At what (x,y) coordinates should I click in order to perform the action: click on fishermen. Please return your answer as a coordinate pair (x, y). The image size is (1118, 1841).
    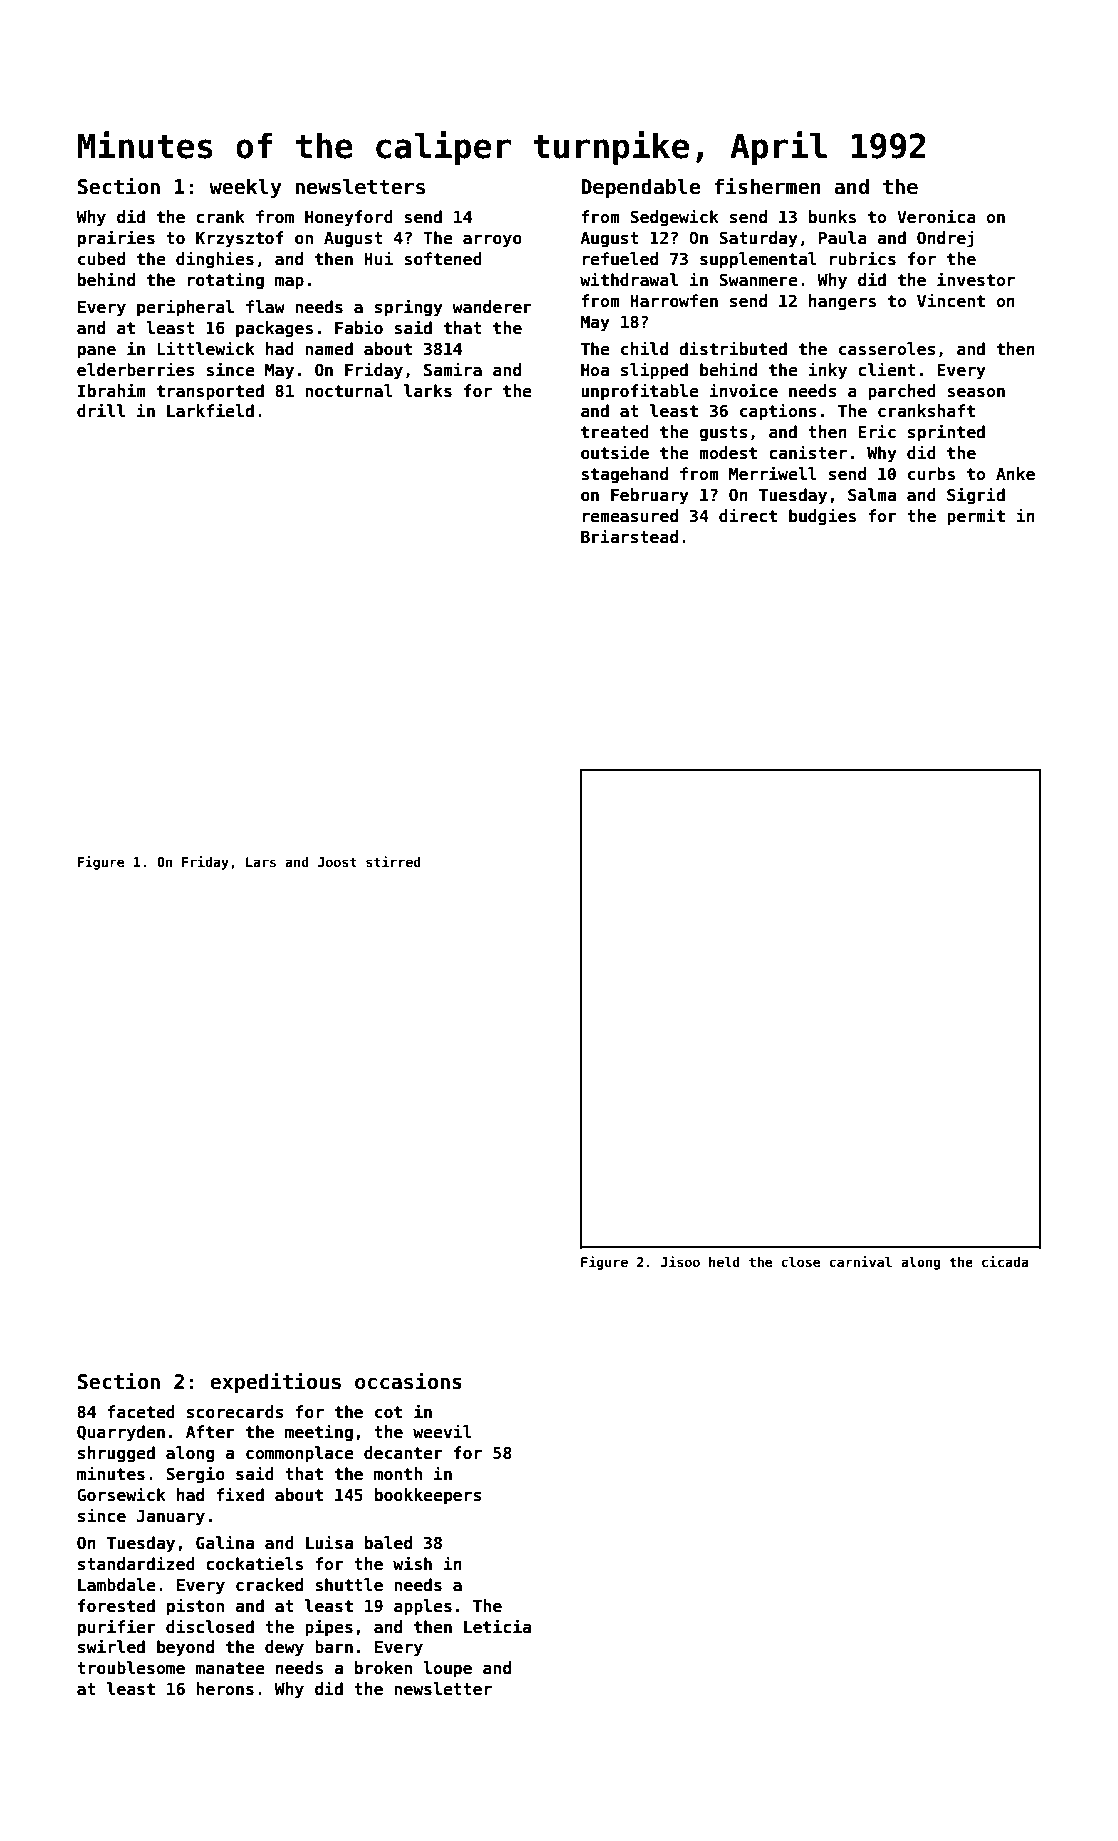
    Looking at the image, I should click on (767, 186).
